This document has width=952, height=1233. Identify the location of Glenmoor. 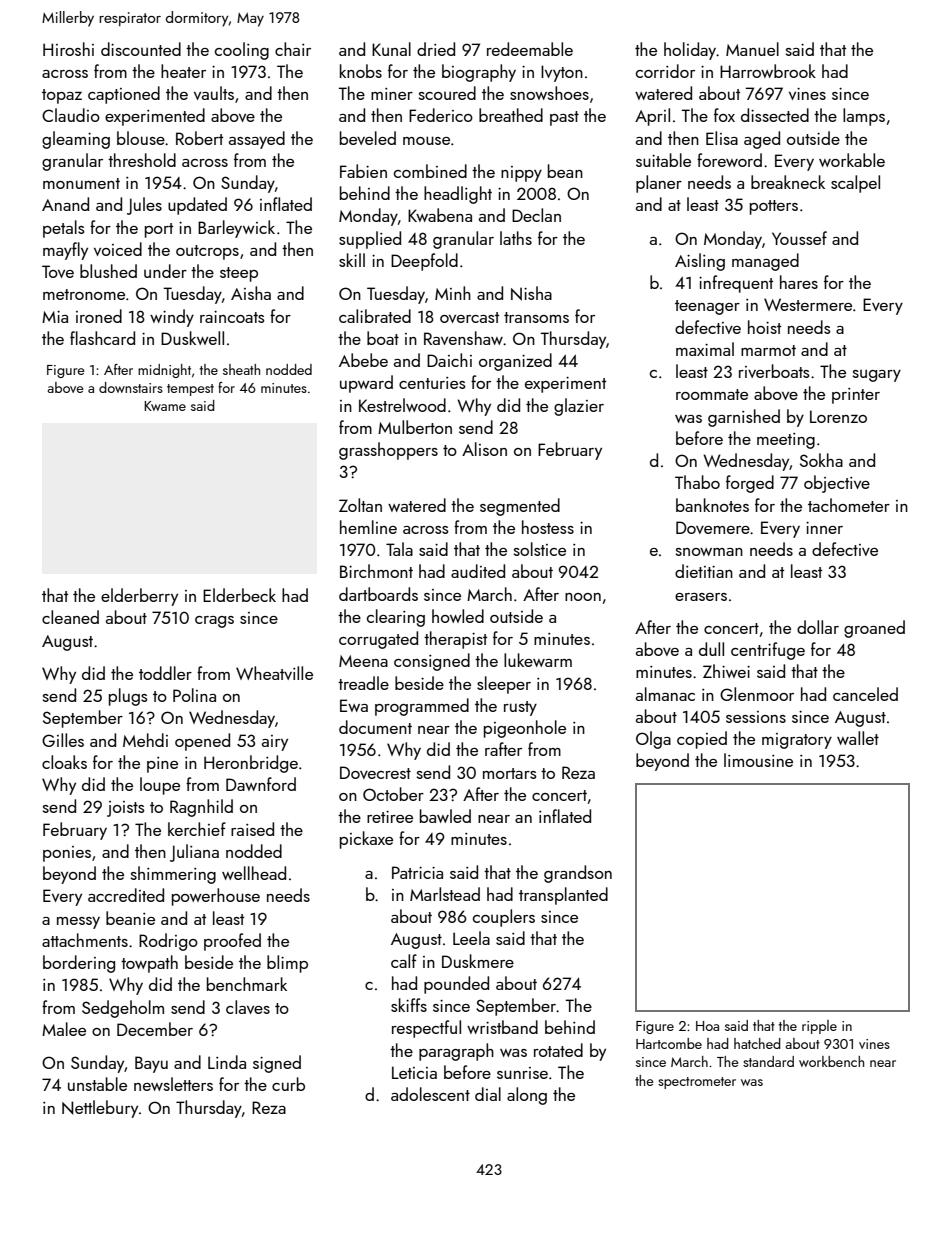
(757, 694).
